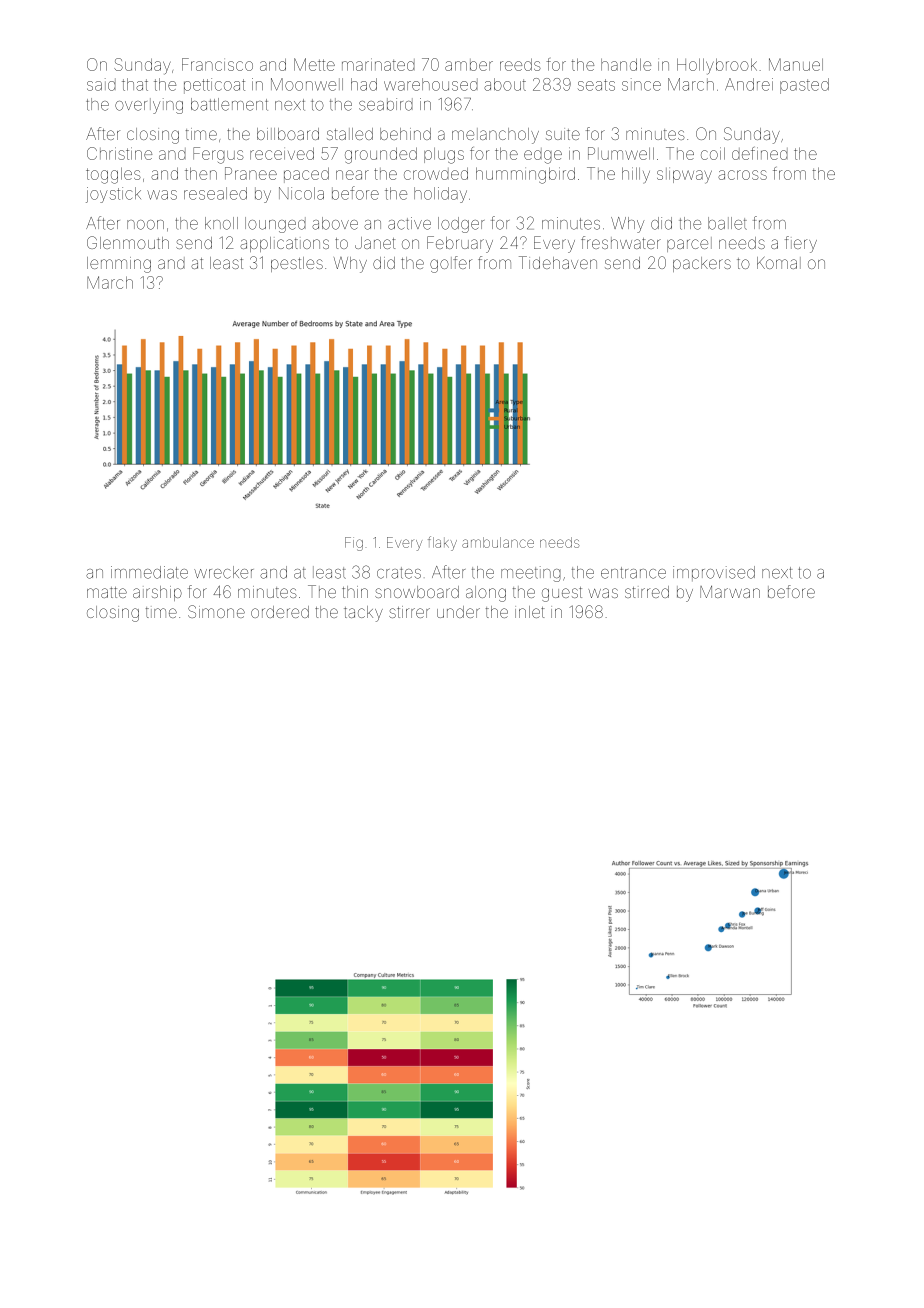  Describe the element at coordinates (525, 175) in the document. I see `hummingbird` at that location.
